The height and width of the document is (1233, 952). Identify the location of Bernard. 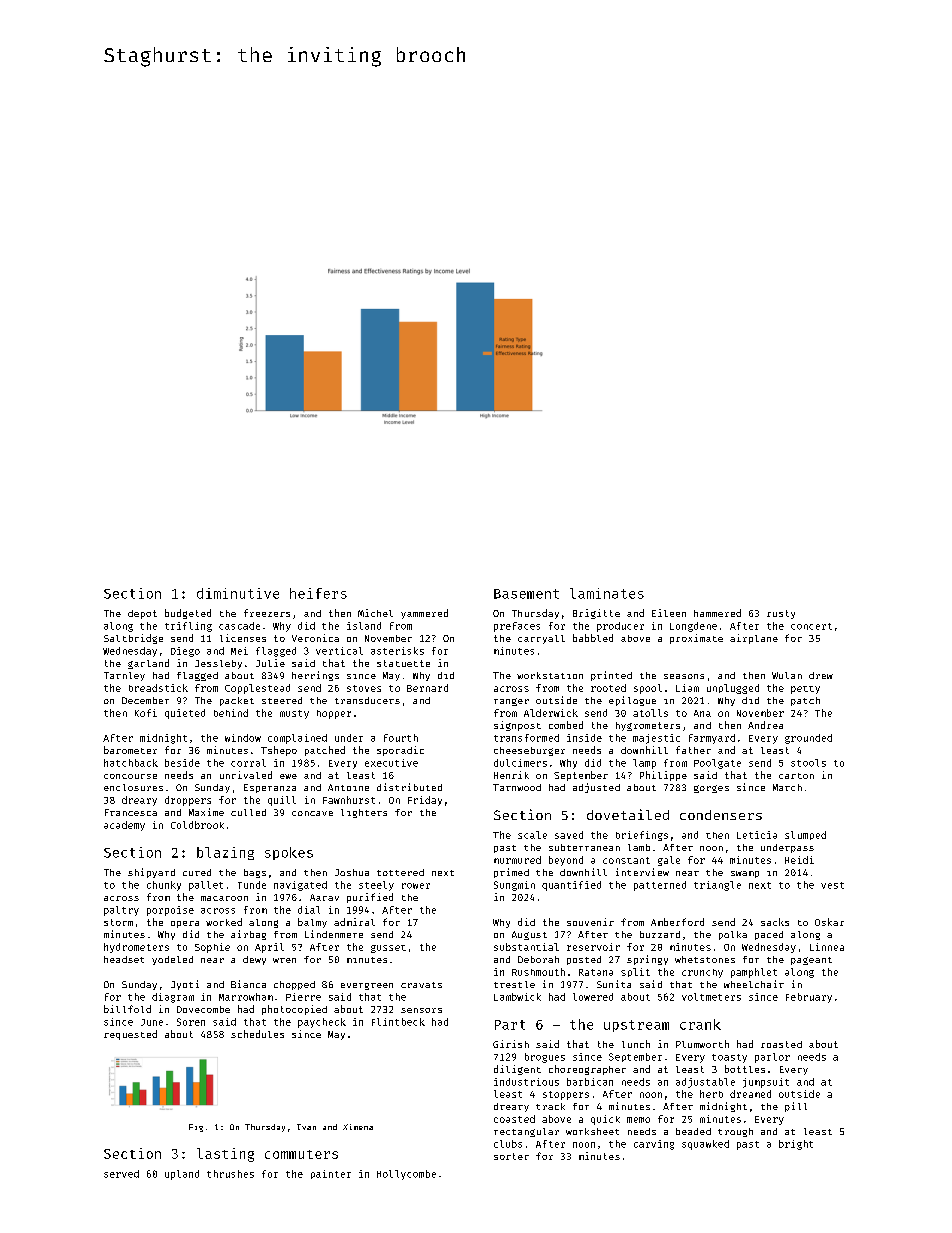
(427, 688).
